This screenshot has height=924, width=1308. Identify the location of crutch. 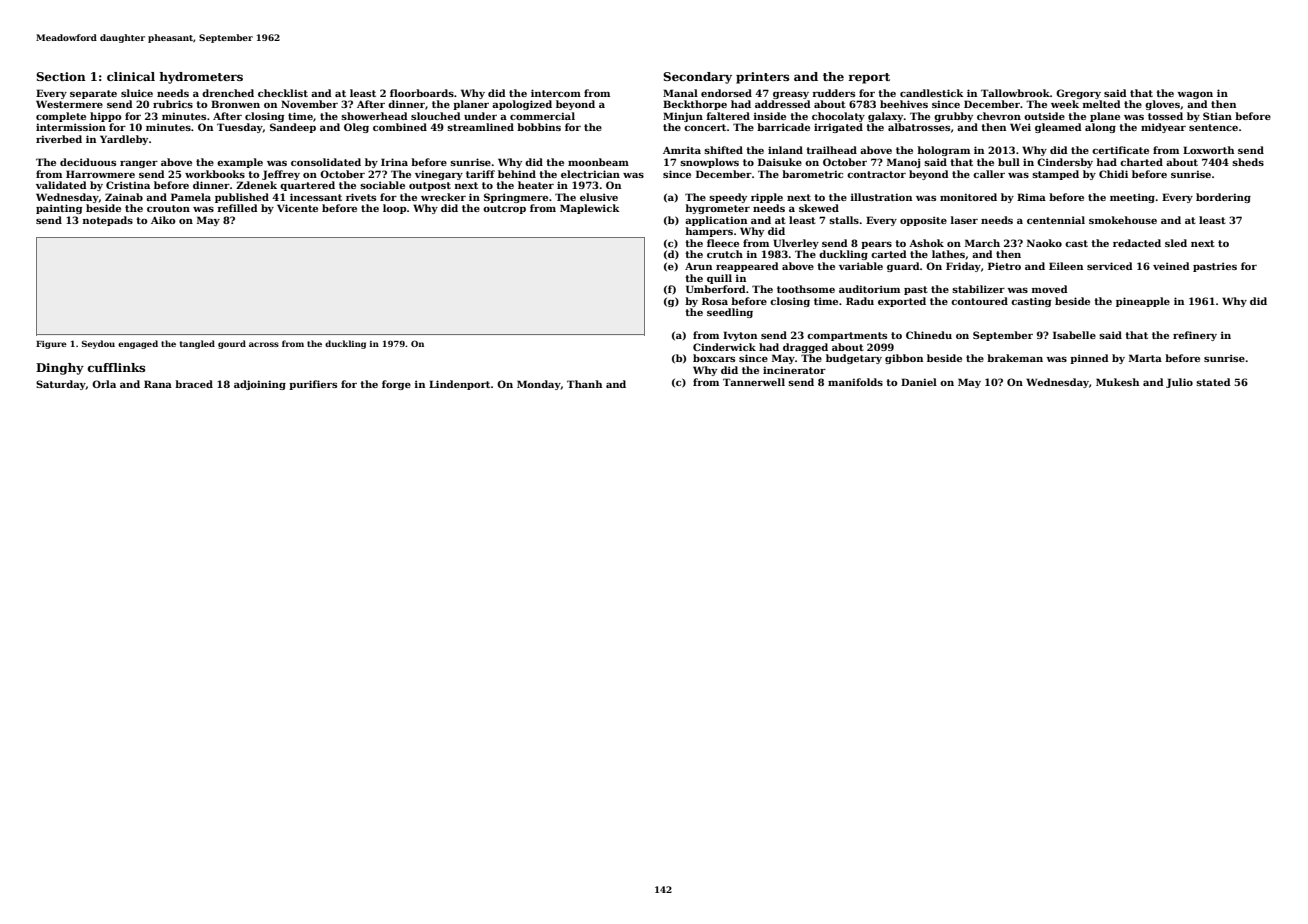
(725, 254).
